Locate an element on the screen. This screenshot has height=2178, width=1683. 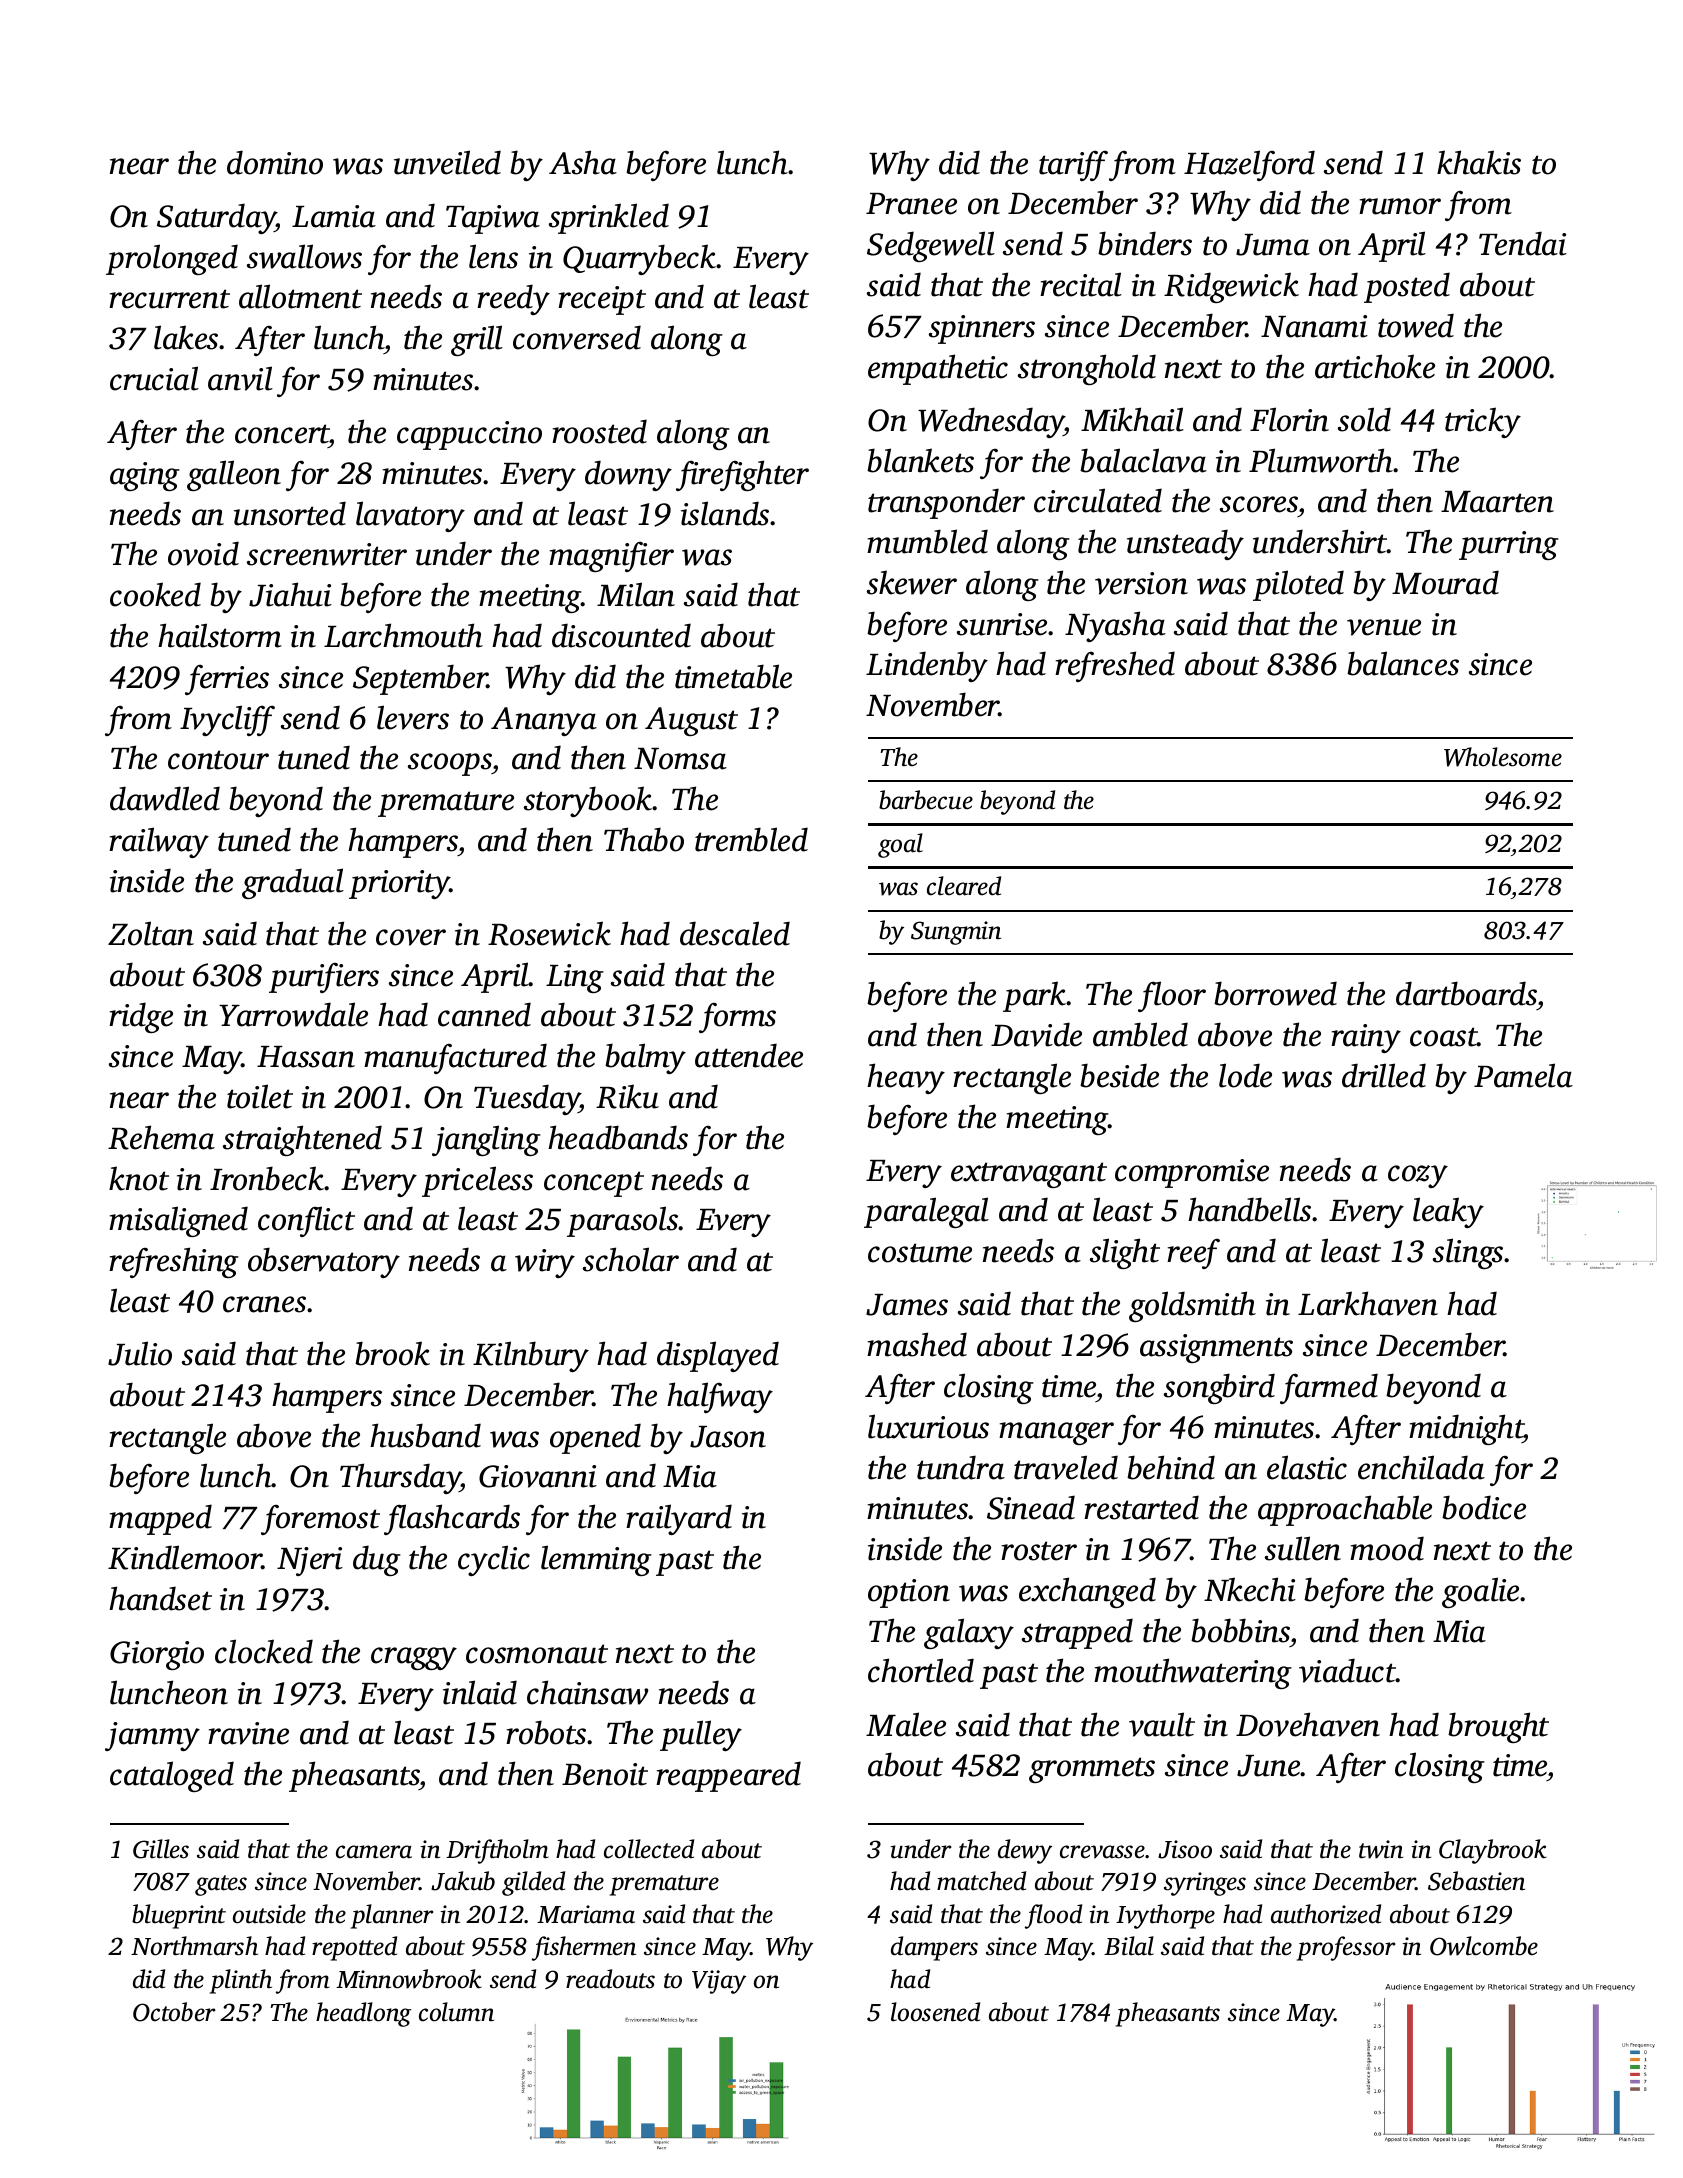
aging is located at coordinates (145, 476).
